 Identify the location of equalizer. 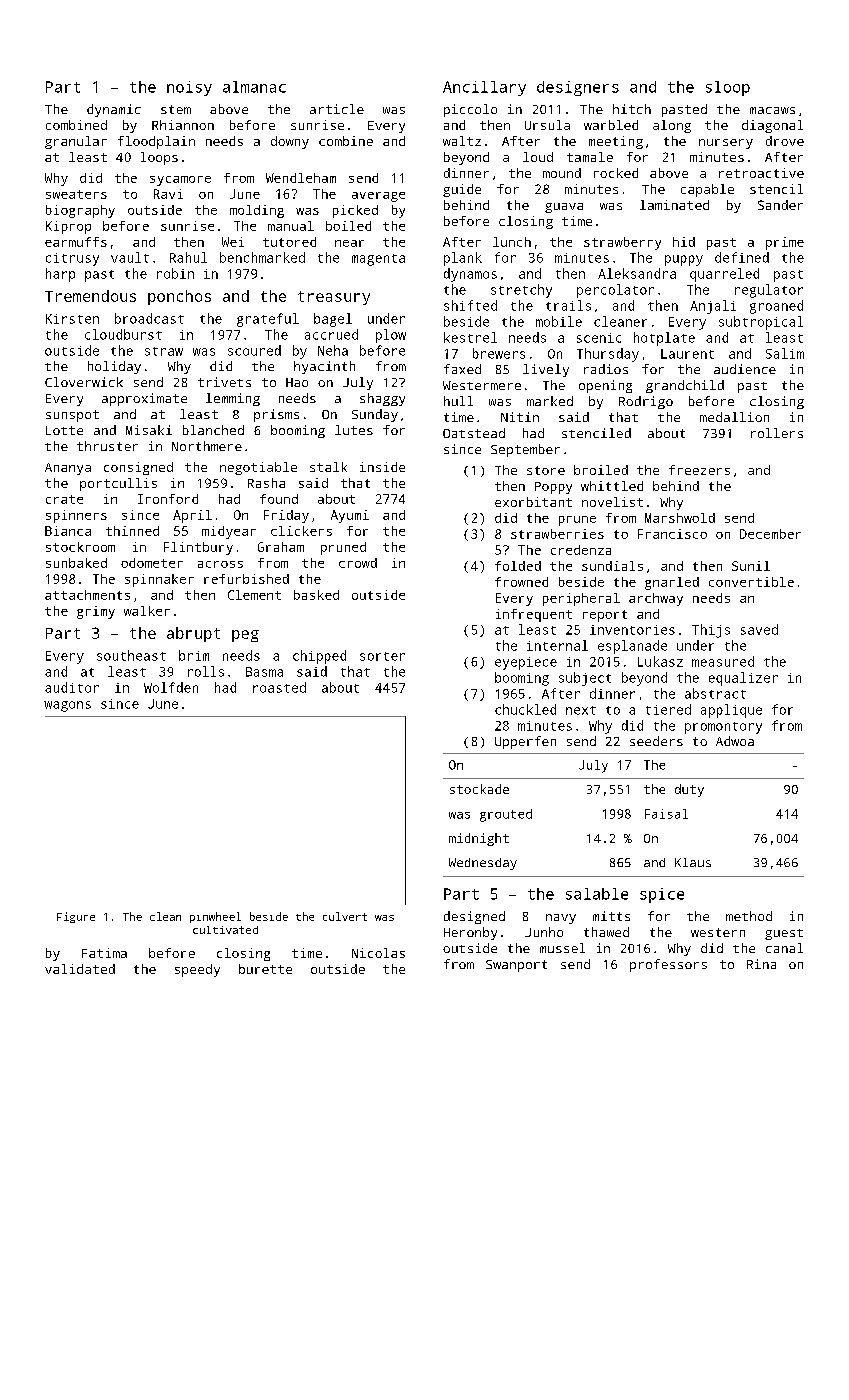
(743, 679).
